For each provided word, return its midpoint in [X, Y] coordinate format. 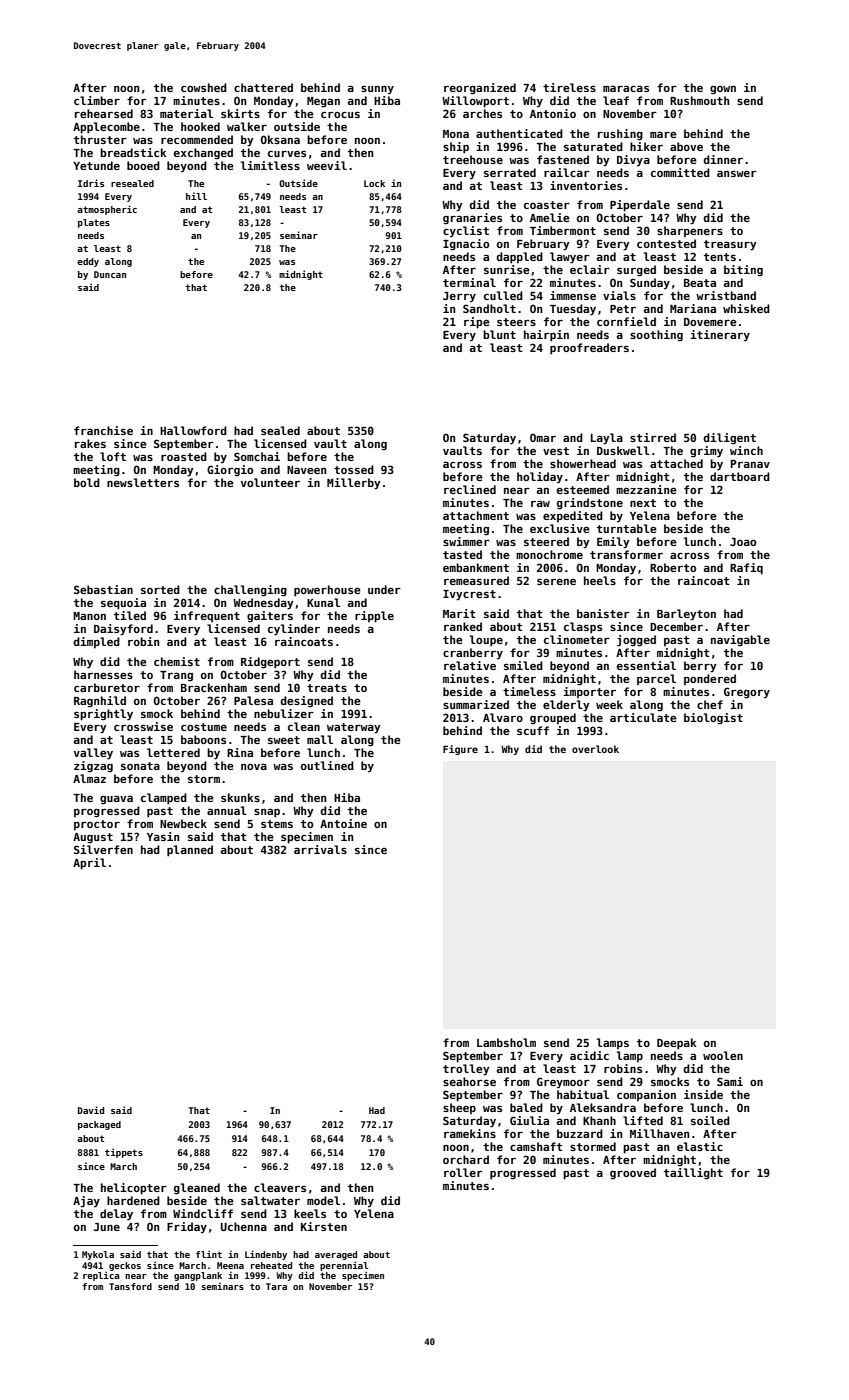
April [89, 864]
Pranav [750, 464]
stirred [653, 437]
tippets [124, 1153]
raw [540, 504]
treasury [730, 245]
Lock [374, 183]
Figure [460, 750]
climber [97, 100]
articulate [643, 717]
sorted [160, 589]
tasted [462, 554]
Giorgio [230, 470]
